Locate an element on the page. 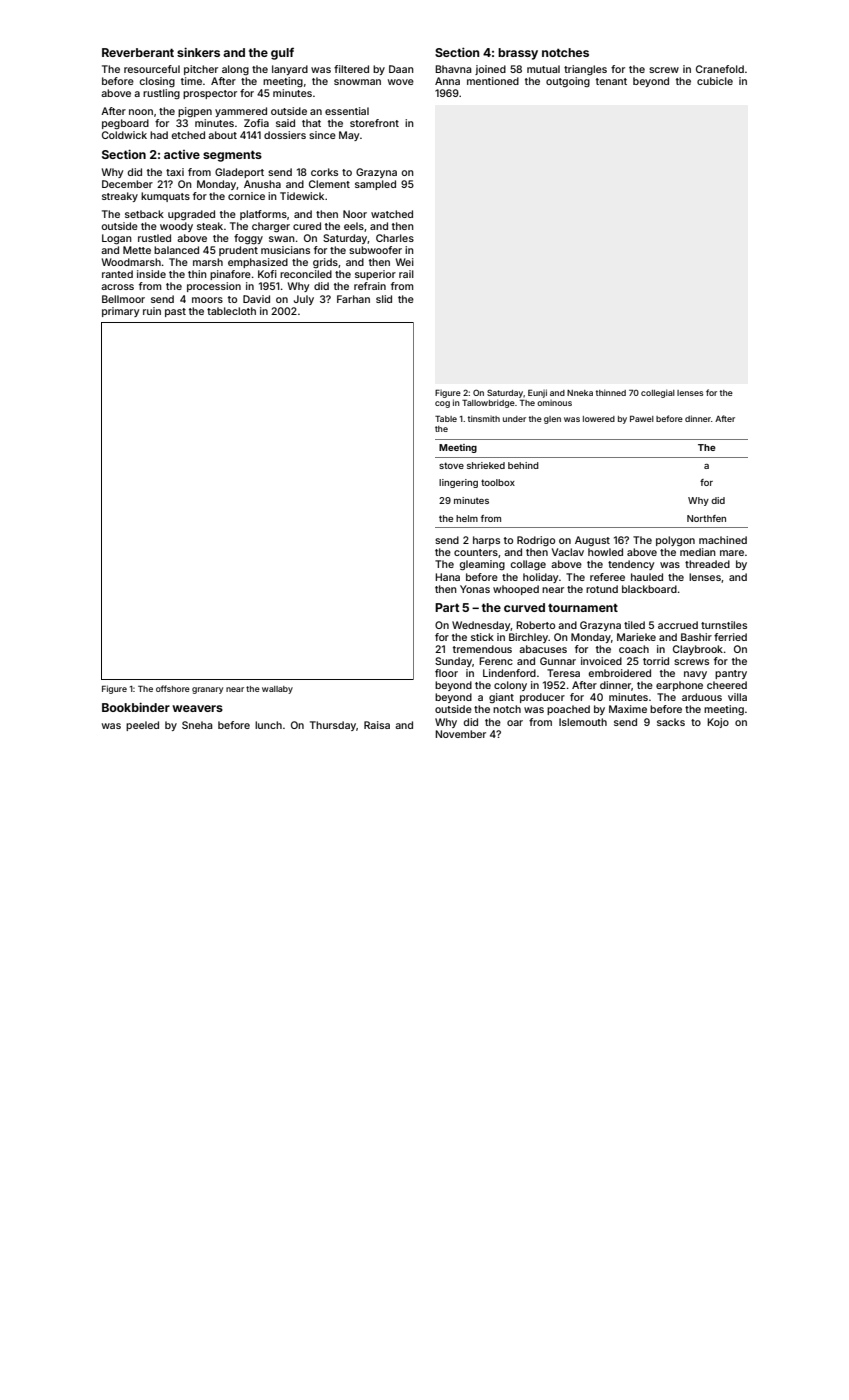 The image size is (849, 1400). Cranefold is located at coordinates (720, 69).
